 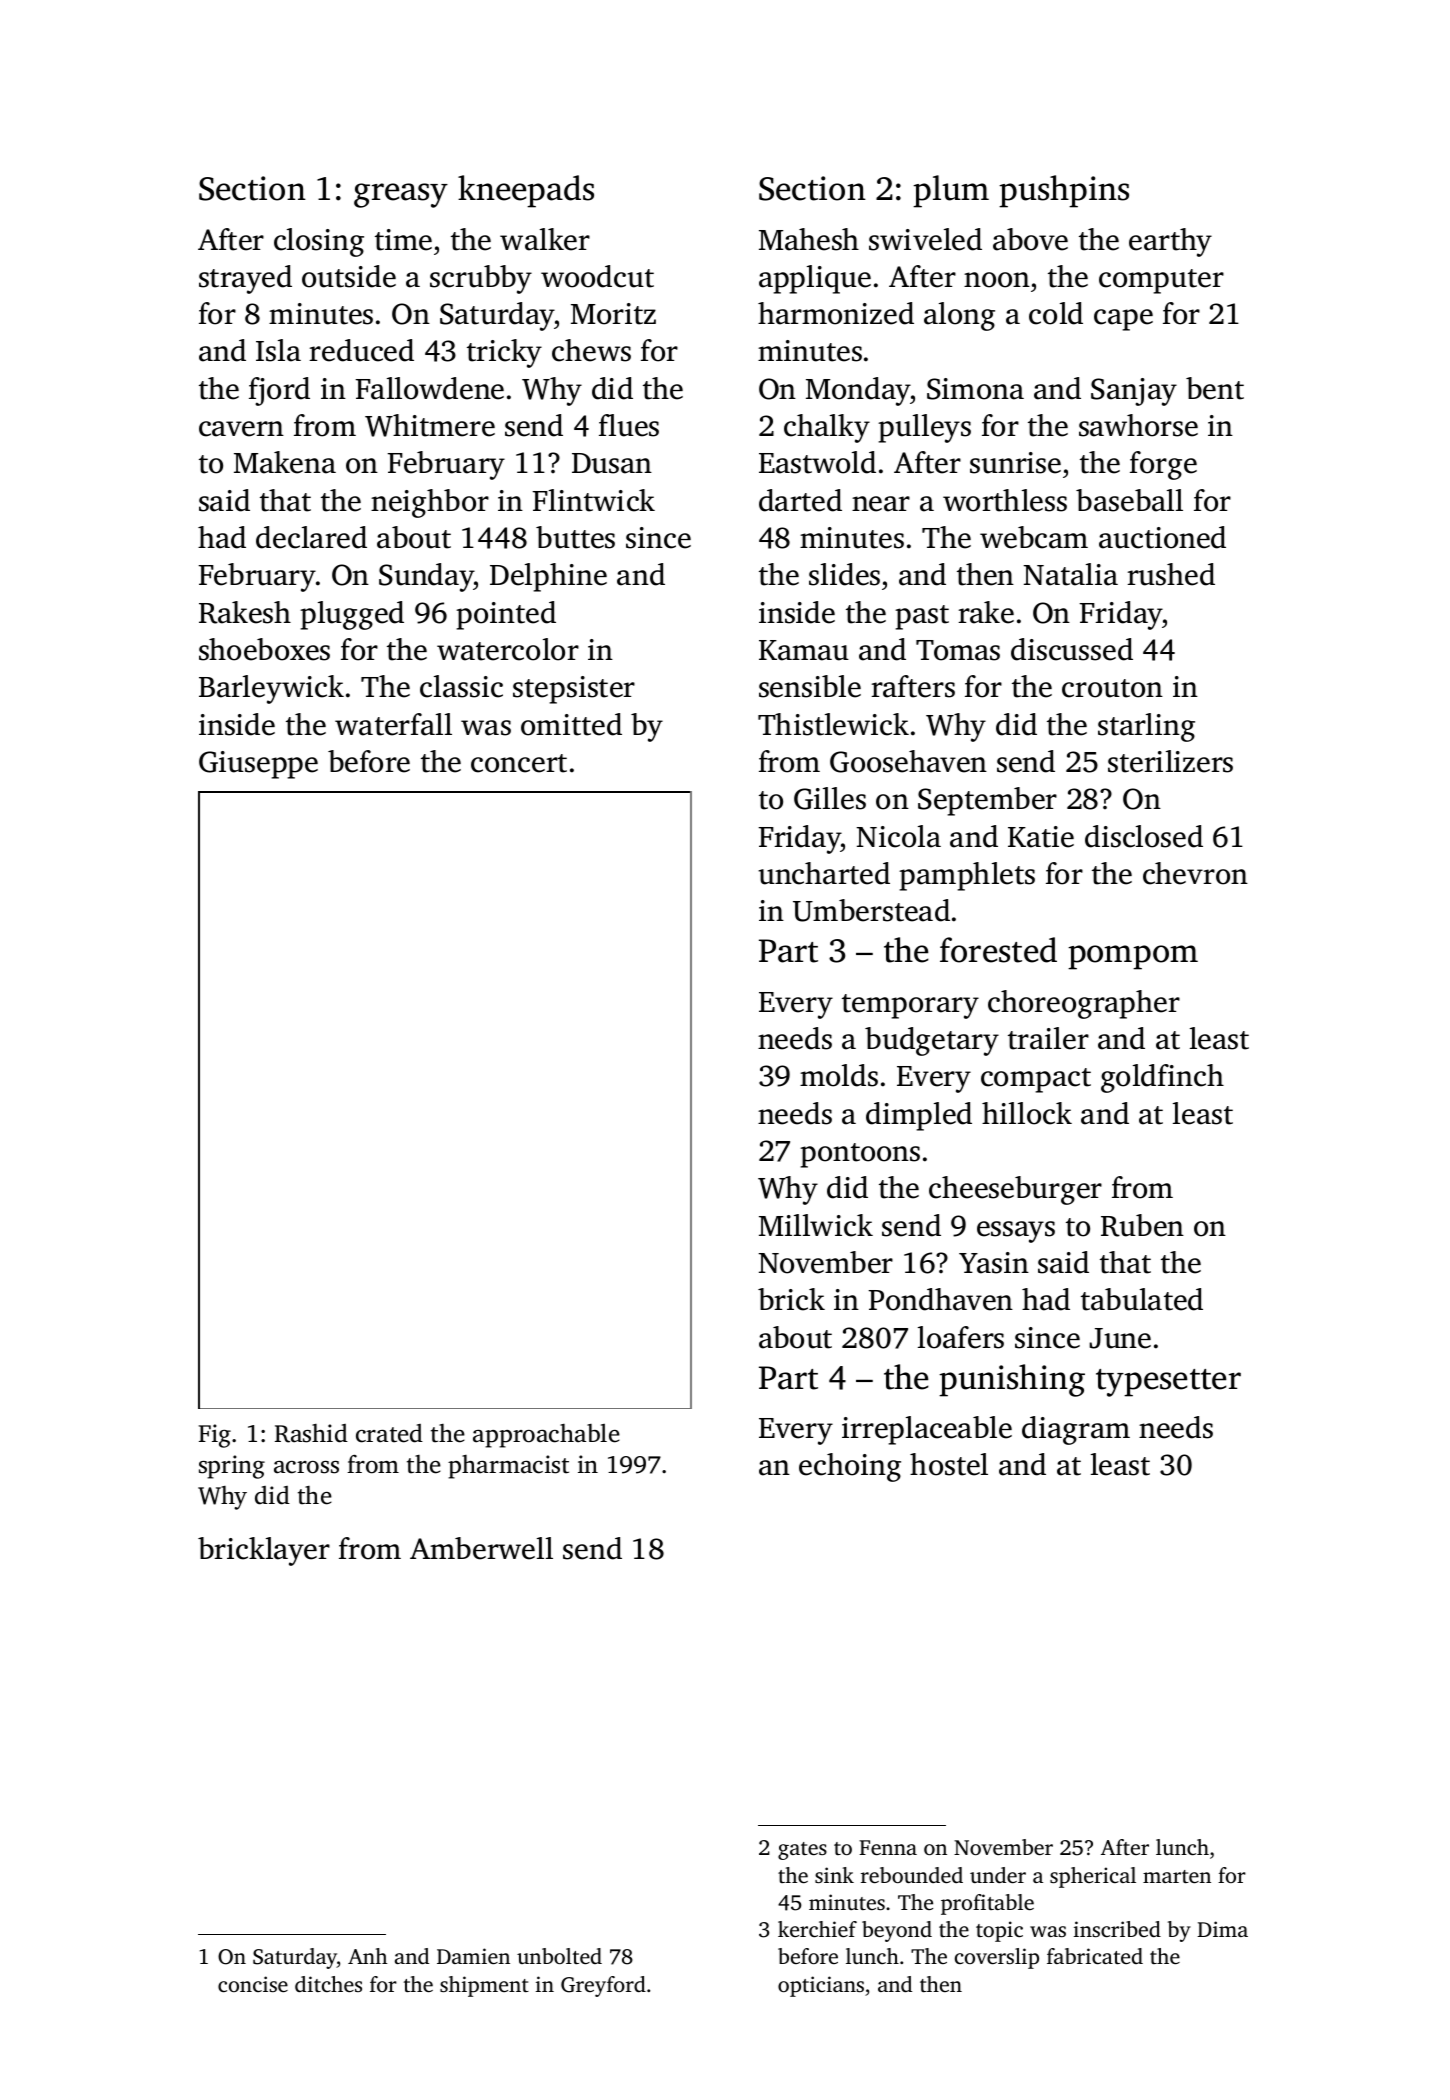 What do you see at coordinates (839, 1075) in the image?
I see `molds` at bounding box center [839, 1075].
